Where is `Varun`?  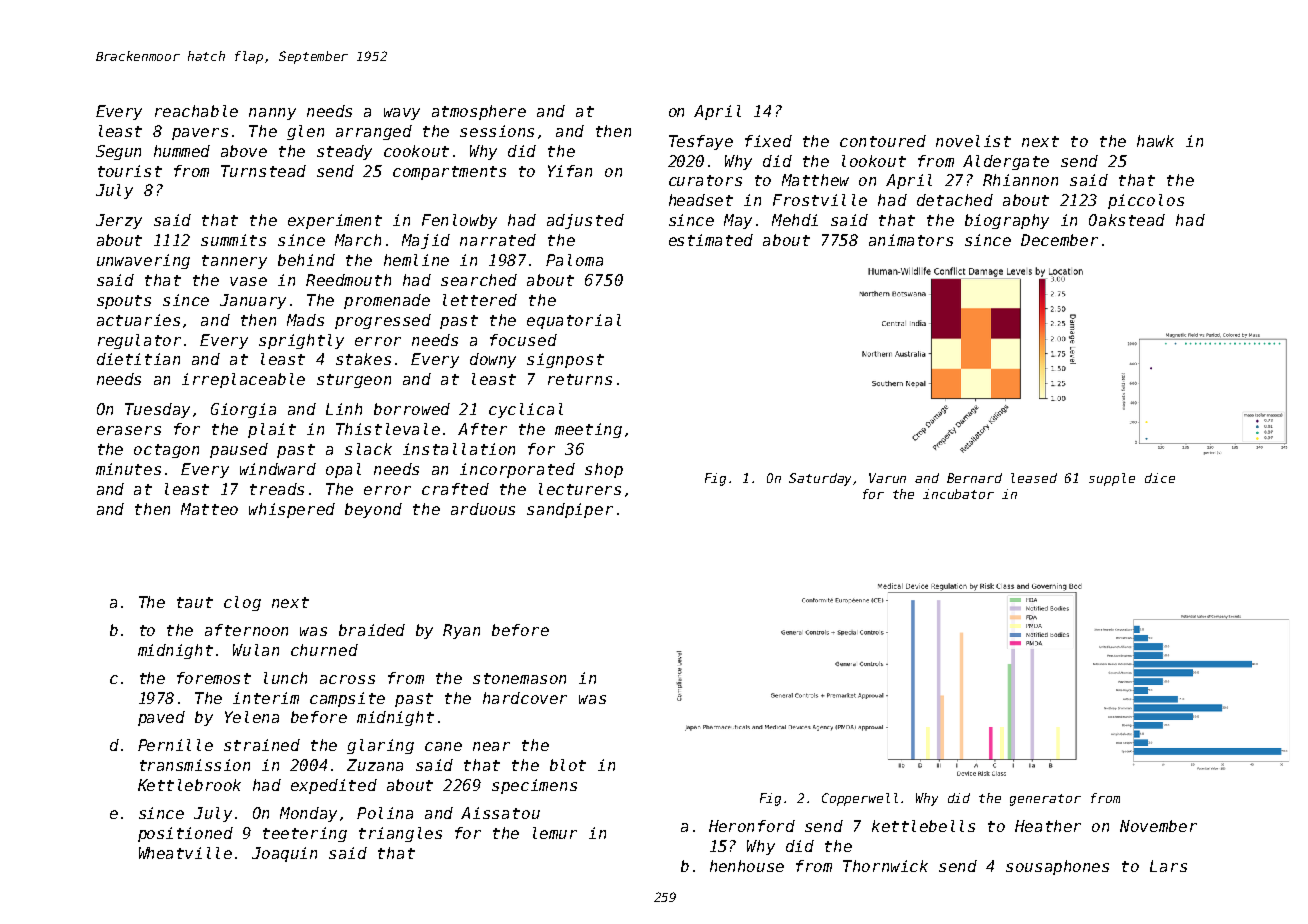 Varun is located at coordinates (887, 478).
